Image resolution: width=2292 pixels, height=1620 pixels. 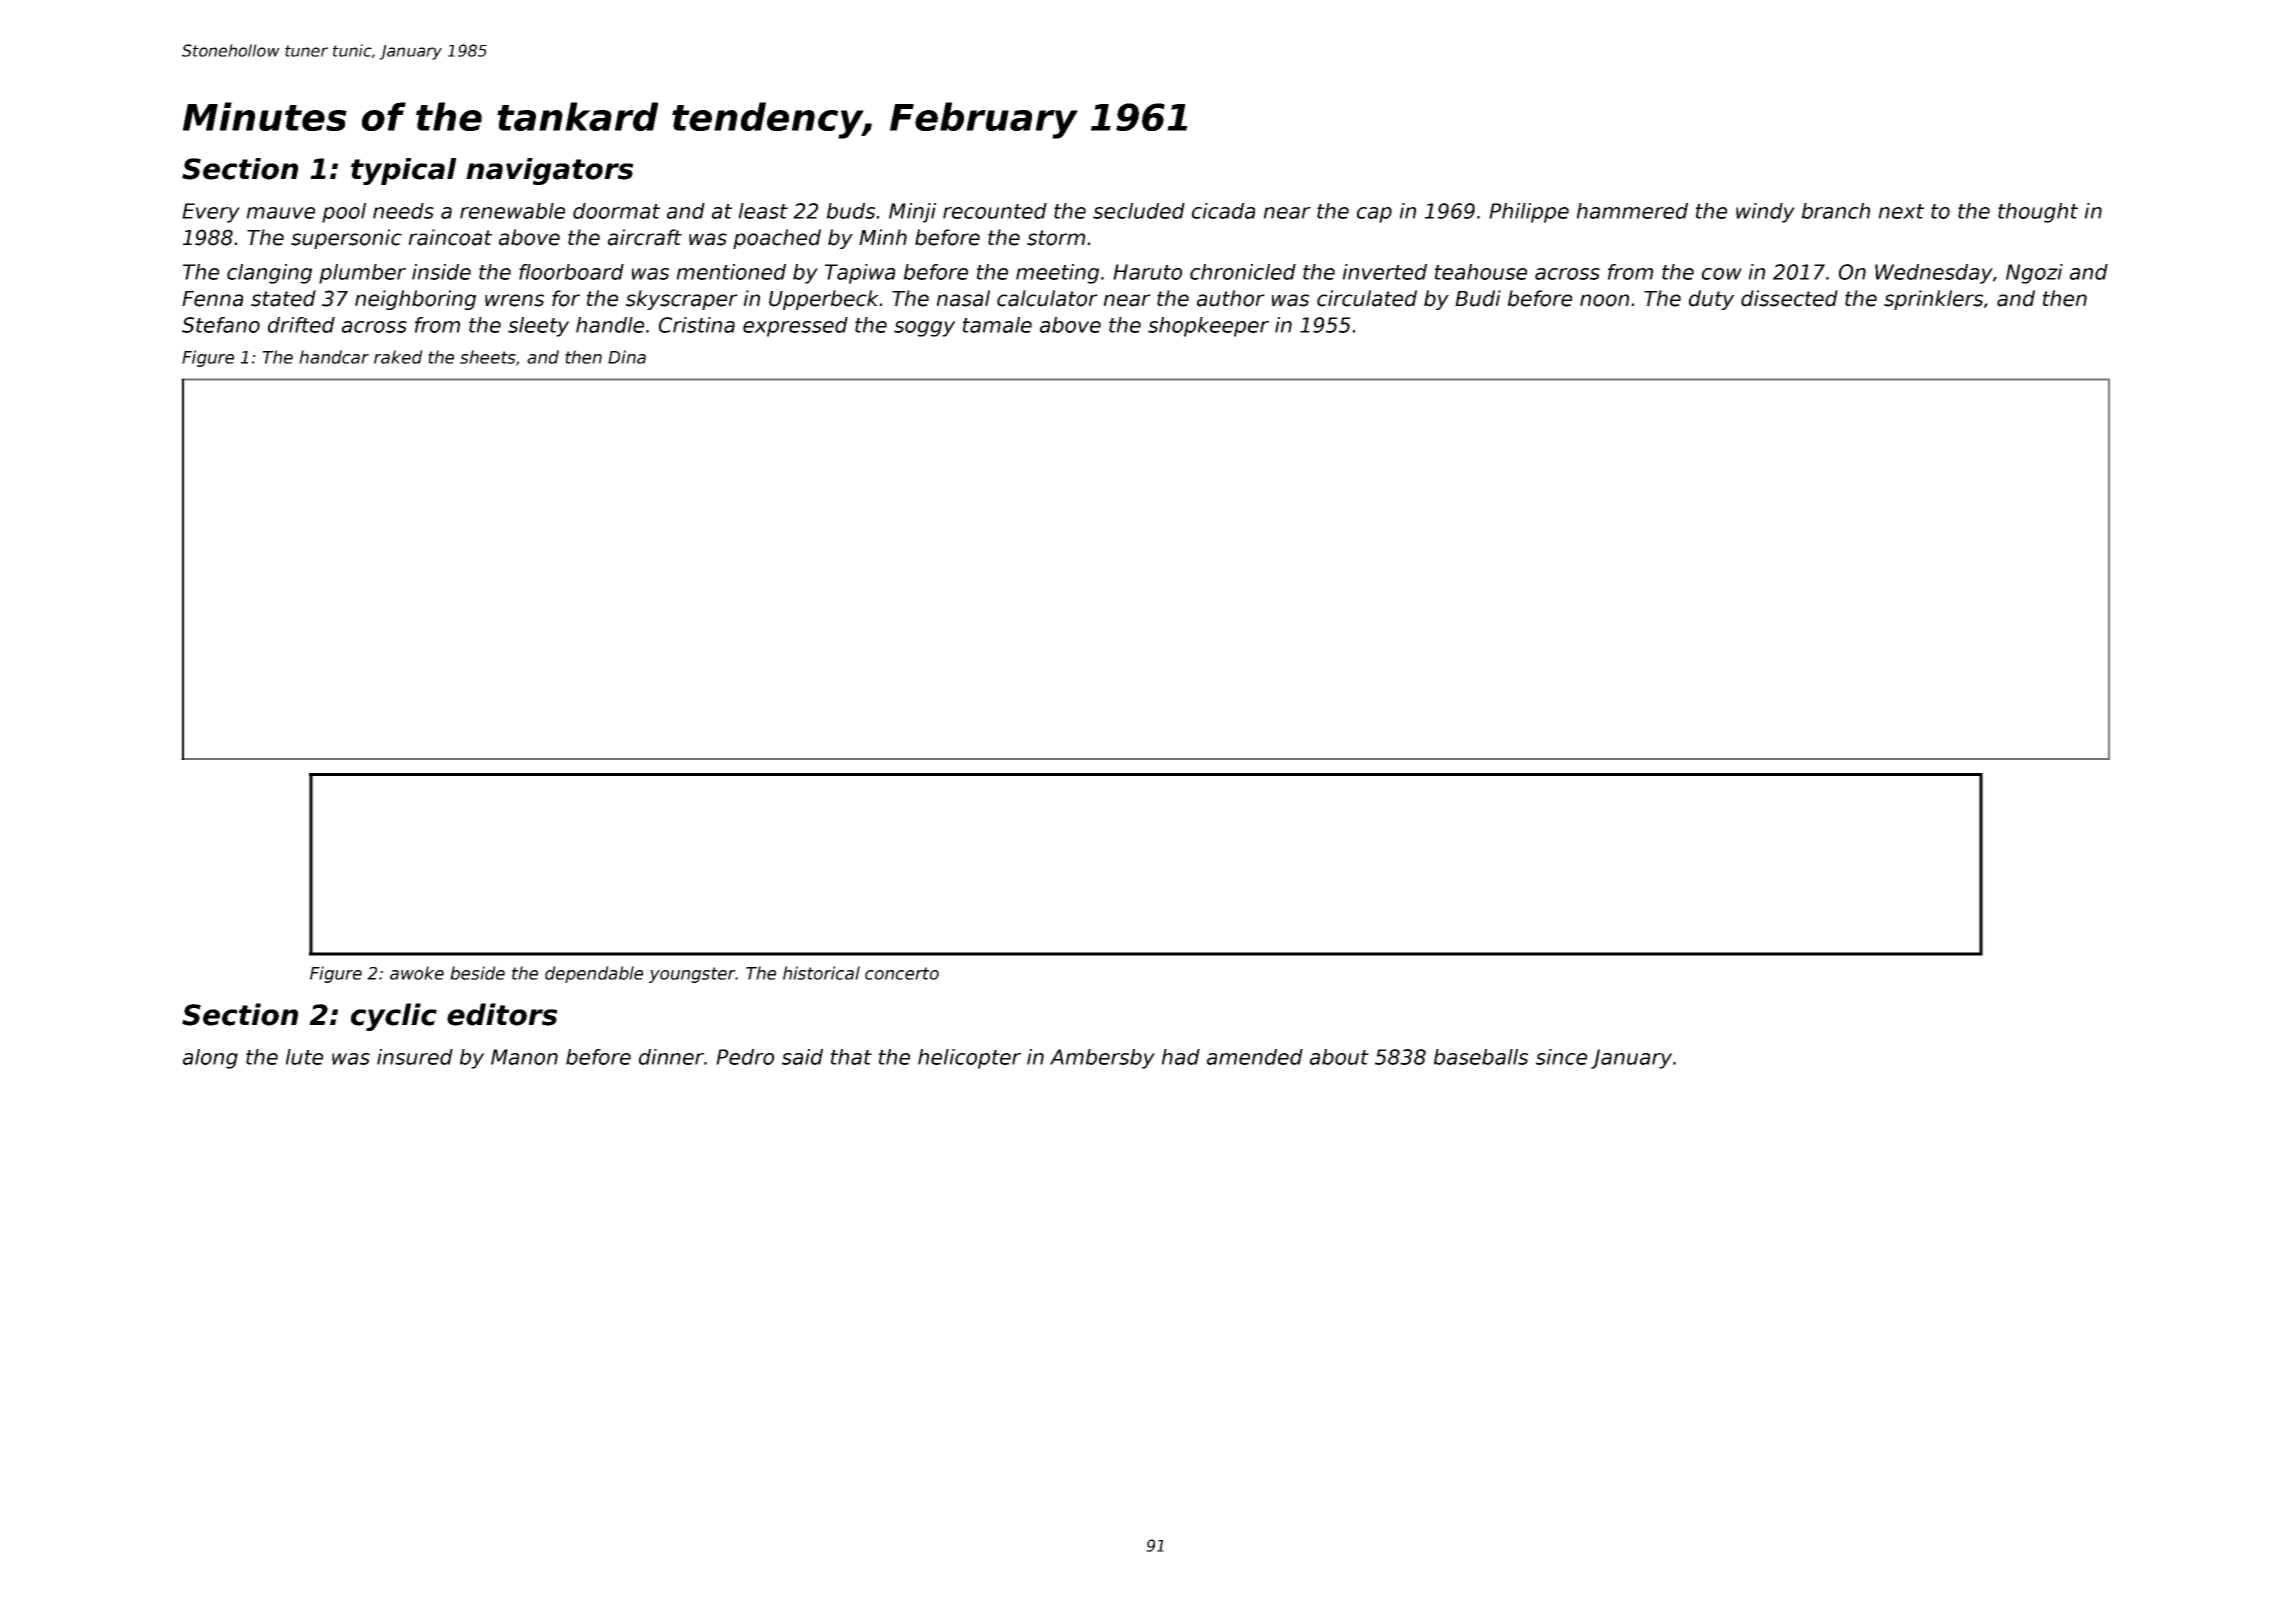 I want to click on handcar, so click(x=334, y=357).
